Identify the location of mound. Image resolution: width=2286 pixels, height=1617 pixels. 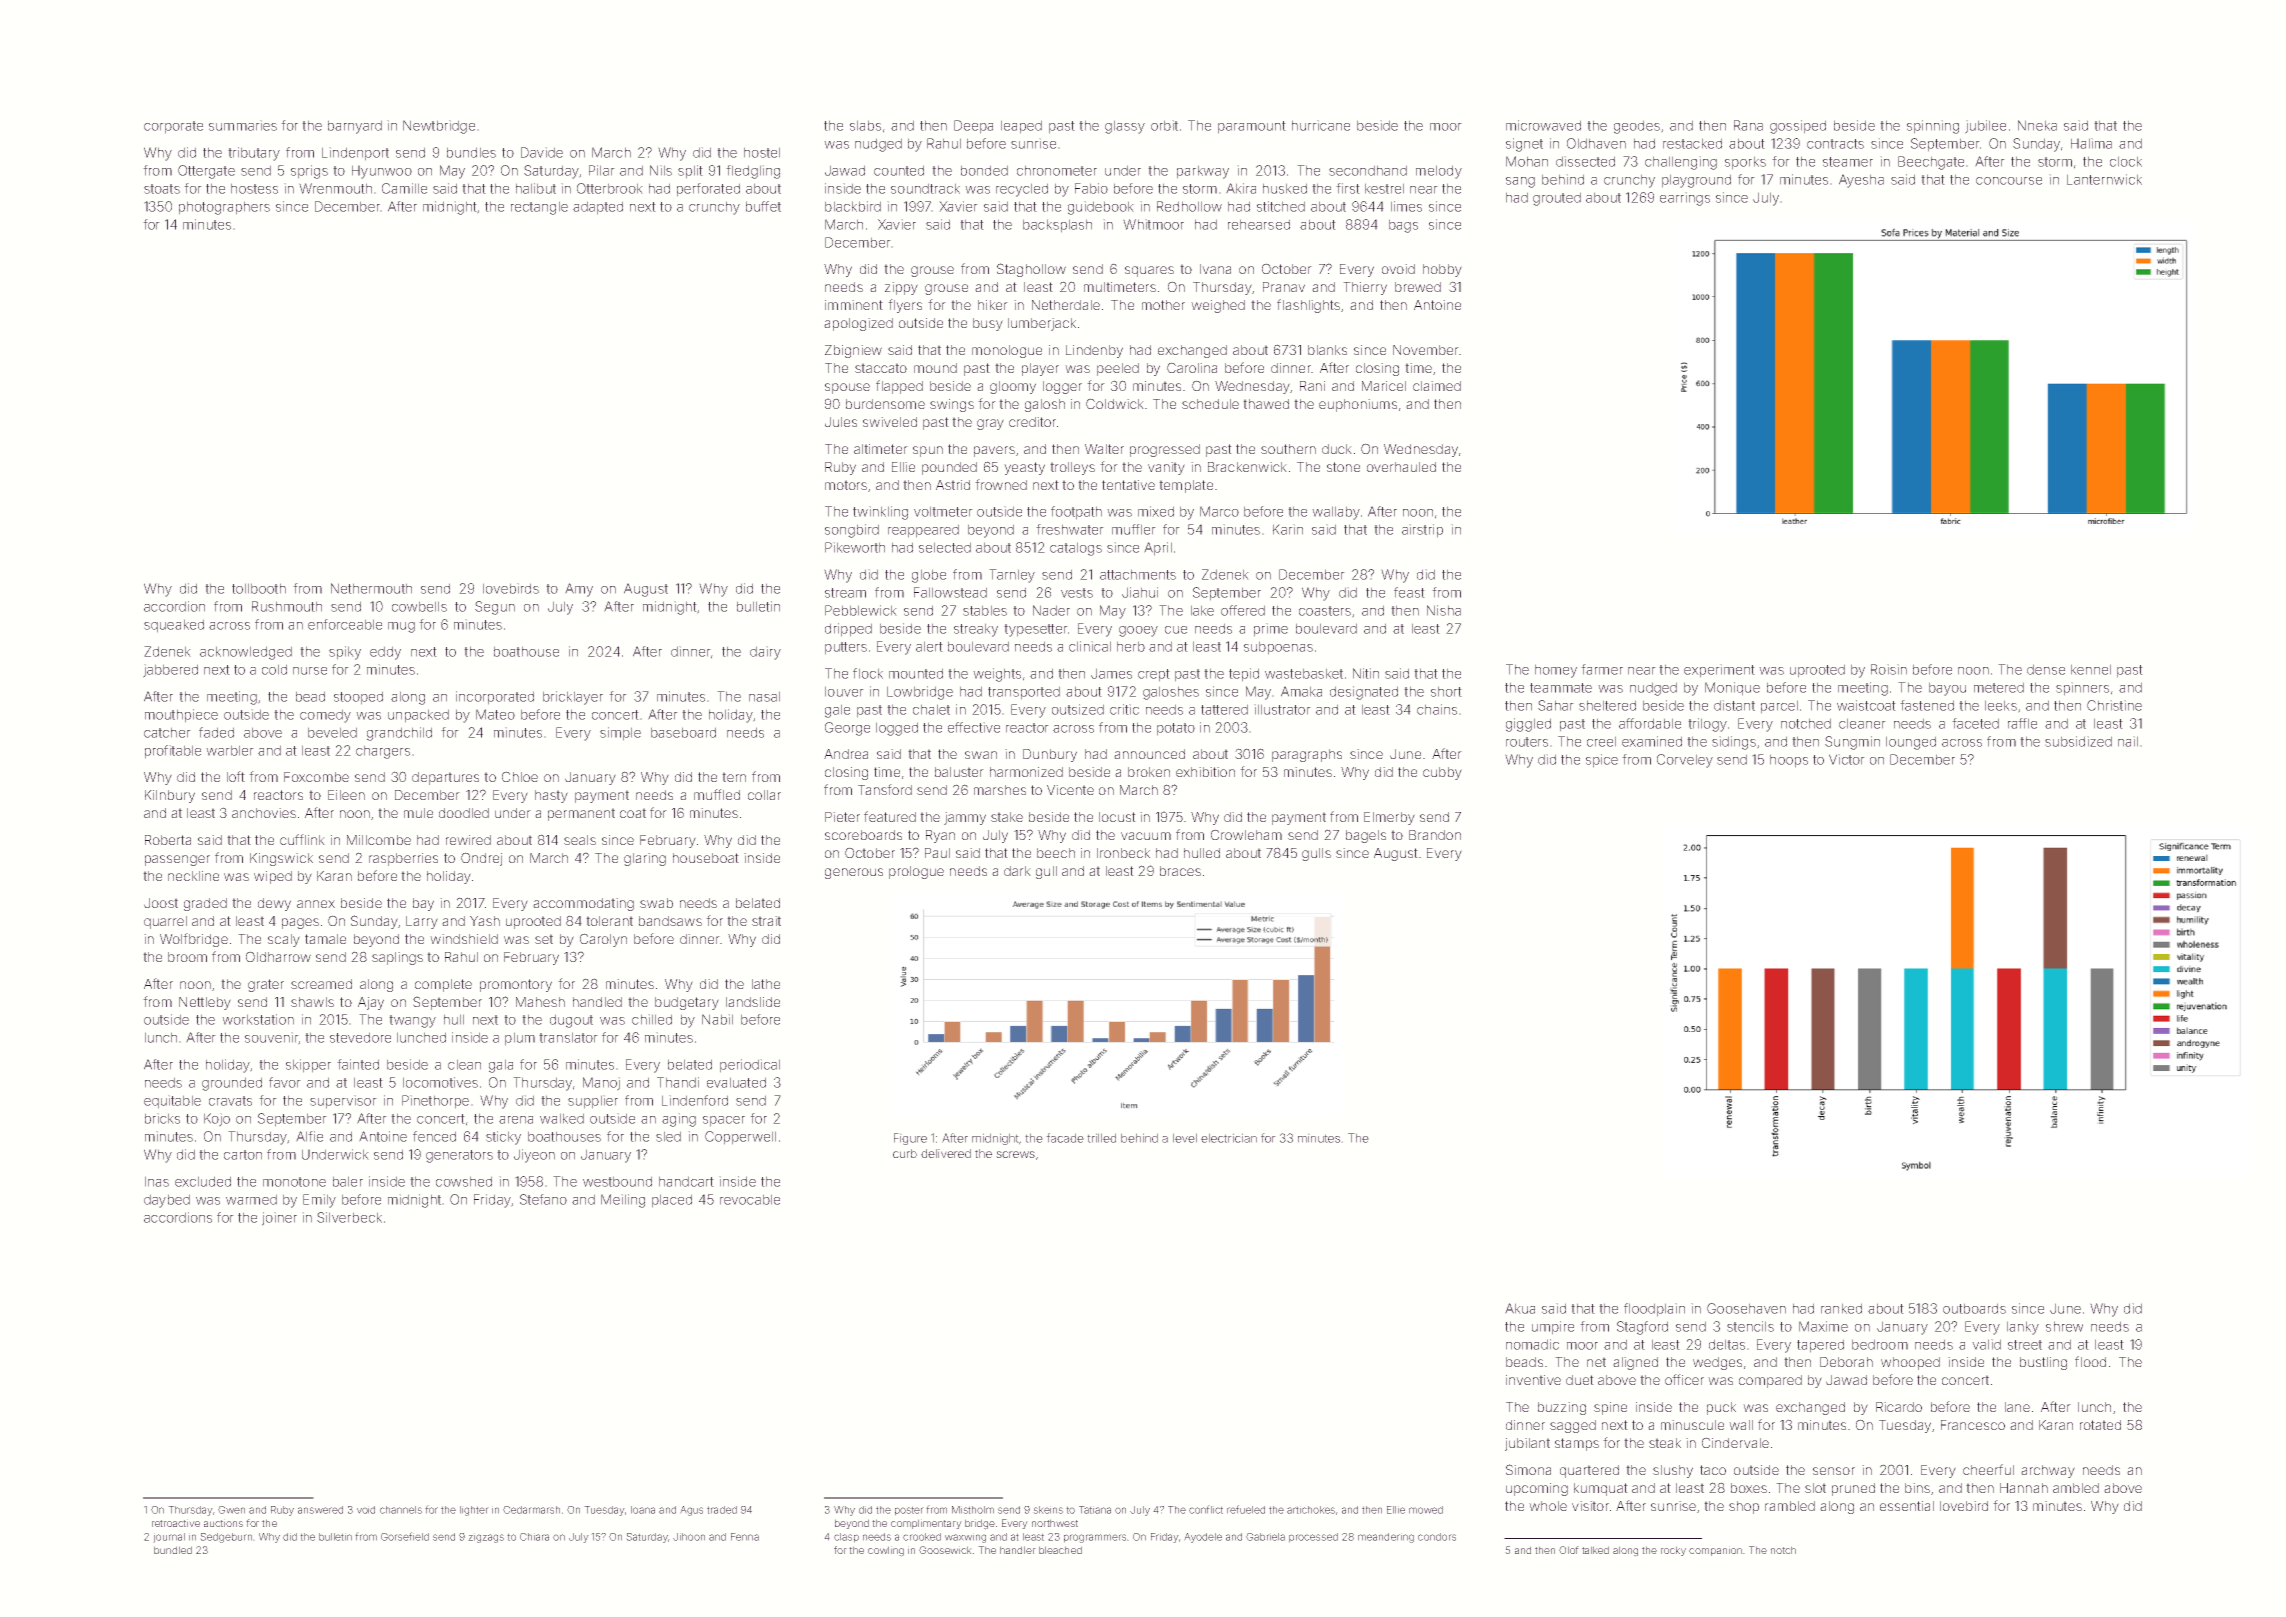
(935, 368).
